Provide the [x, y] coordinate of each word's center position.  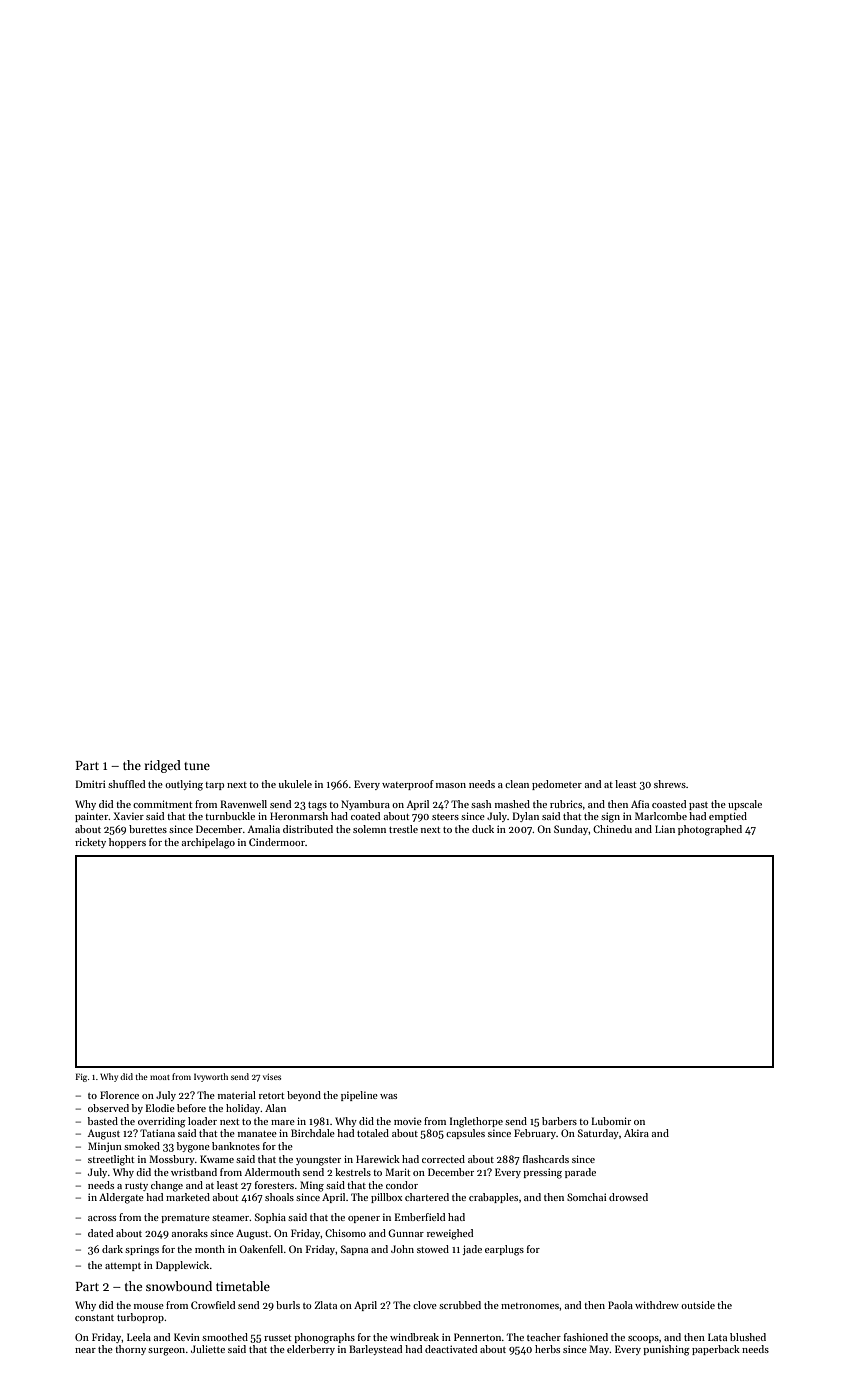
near [85, 1350]
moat [160, 1077]
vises [272, 1077]
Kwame [217, 1159]
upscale [745, 805]
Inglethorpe [476, 1122]
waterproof [408, 785]
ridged [163, 766]
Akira [636, 1133]
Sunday [571, 830]
